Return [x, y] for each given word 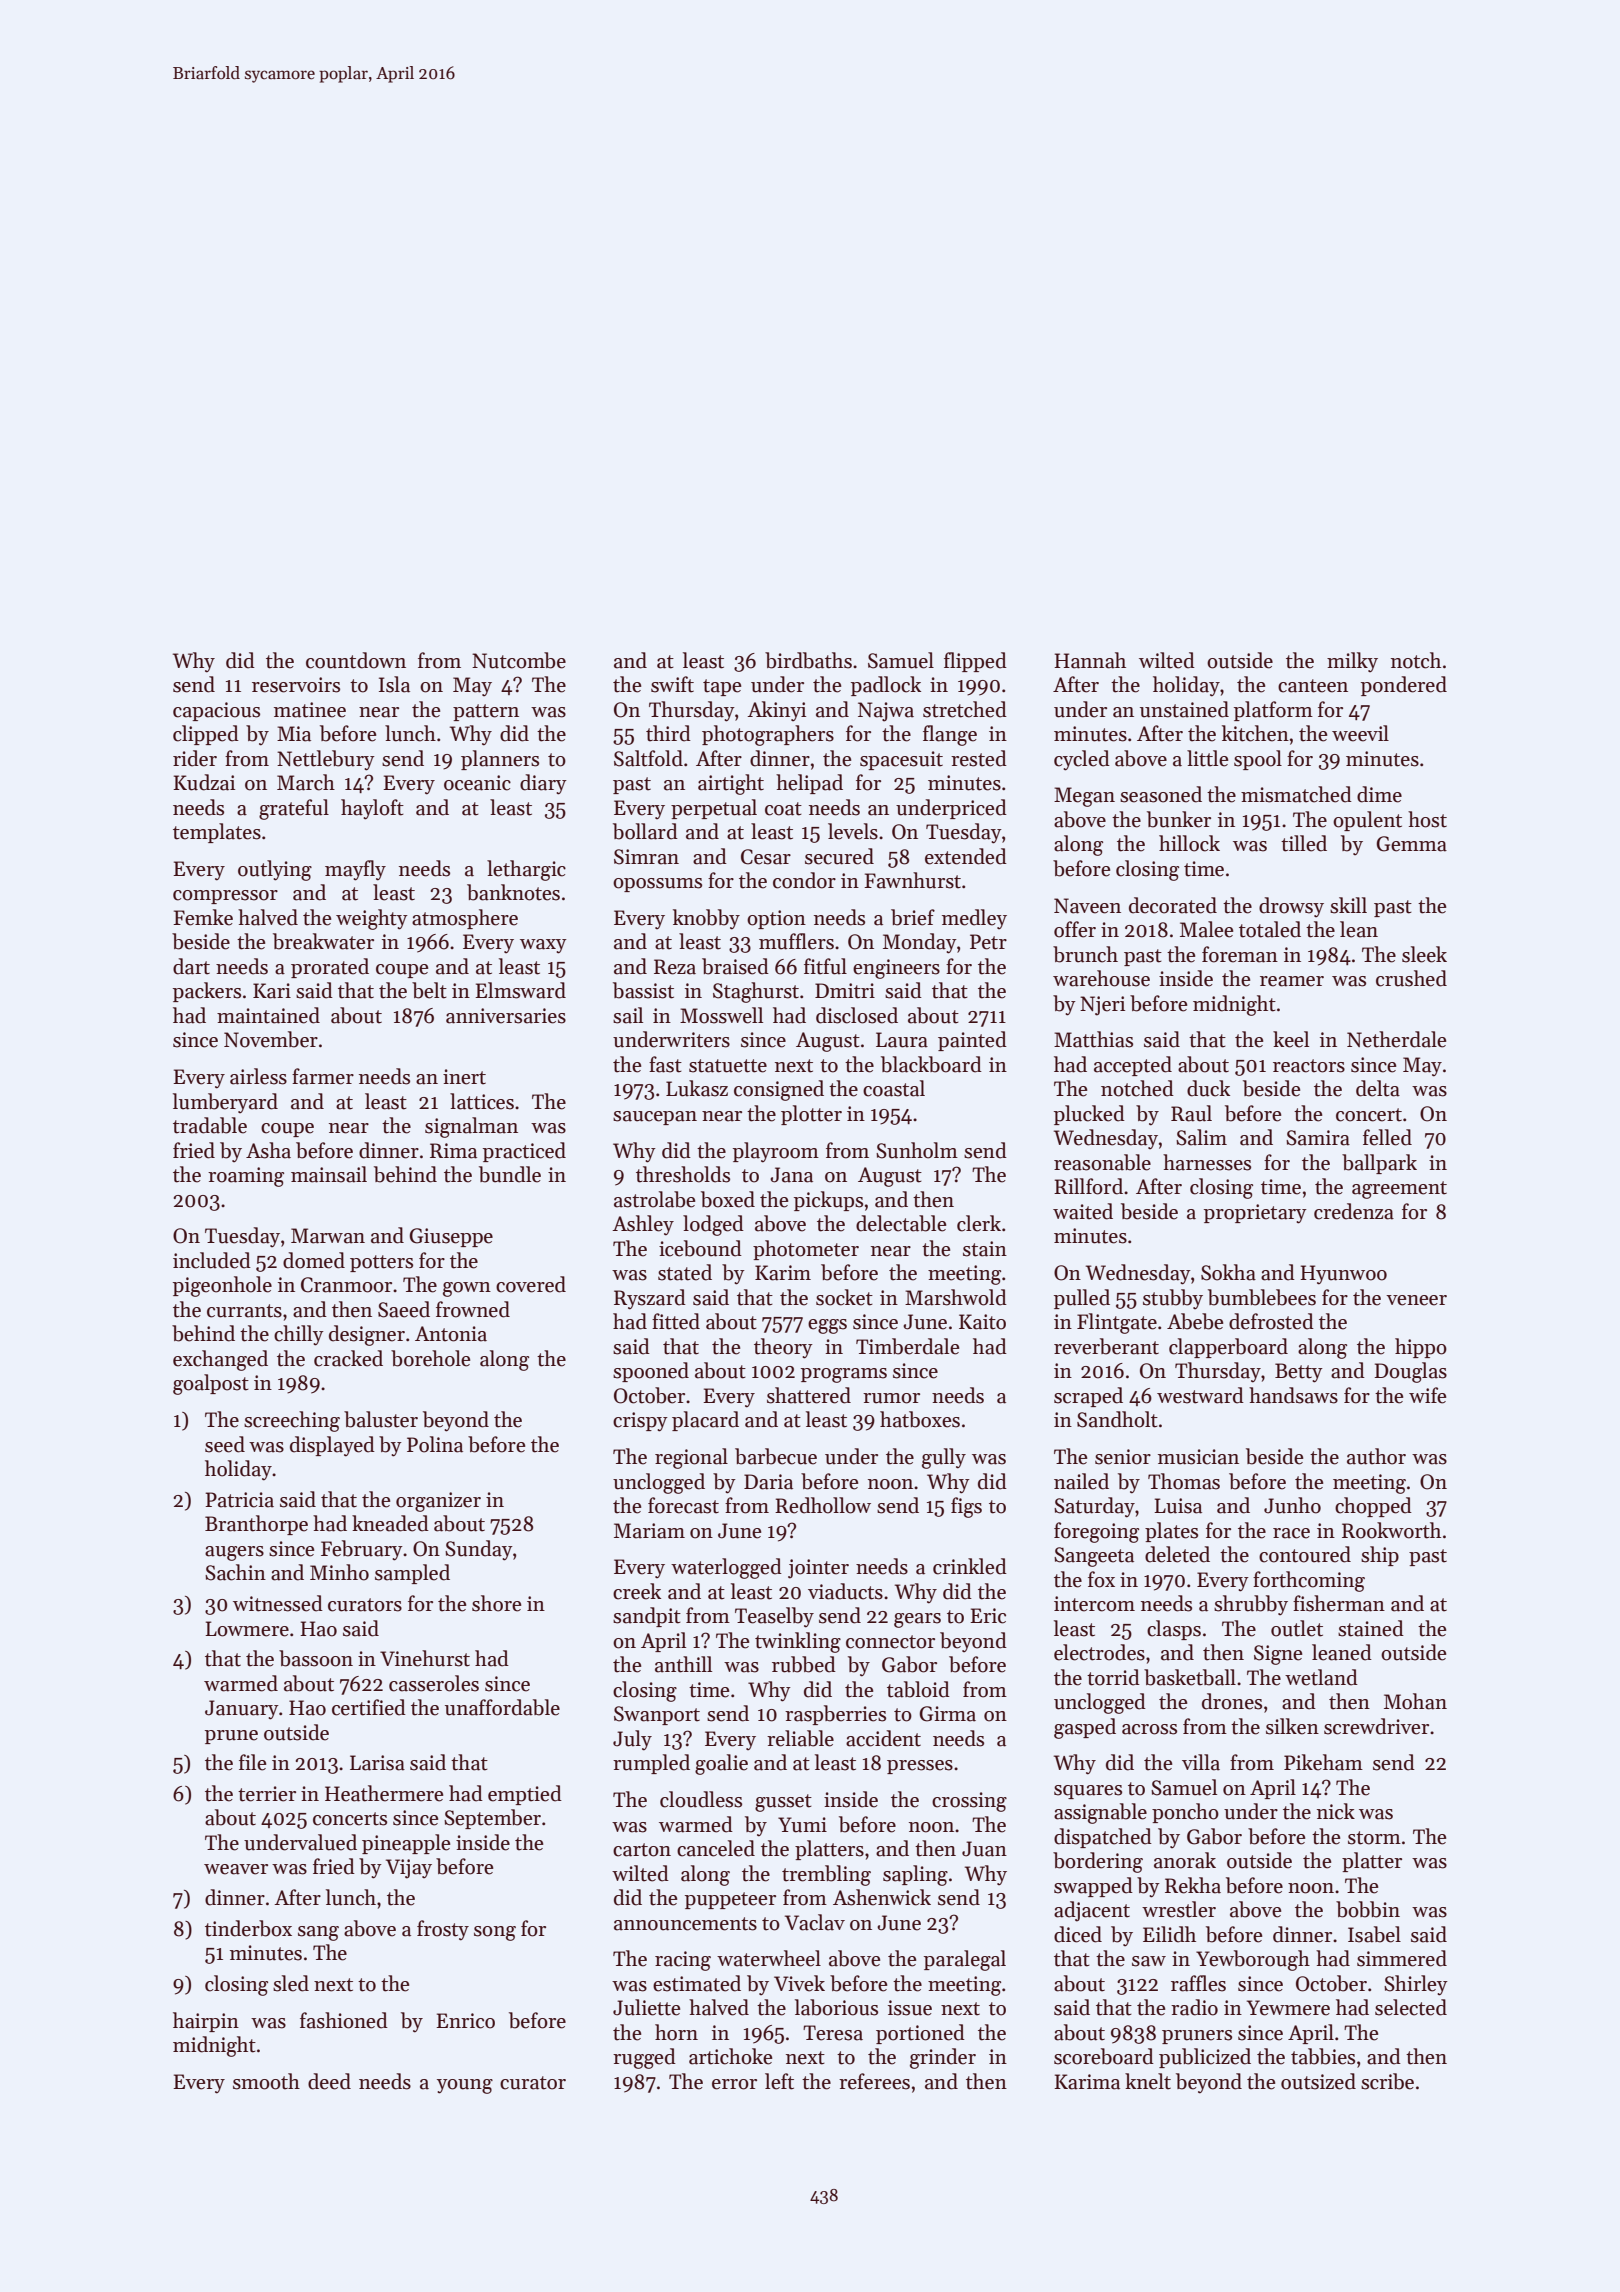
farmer [323, 1076]
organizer [438, 1502]
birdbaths [808, 660]
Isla [394, 684]
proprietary [1255, 1214]
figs [966, 1507]
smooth [266, 2081]
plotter [811, 1115]
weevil [1360, 733]
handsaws [1293, 1395]
